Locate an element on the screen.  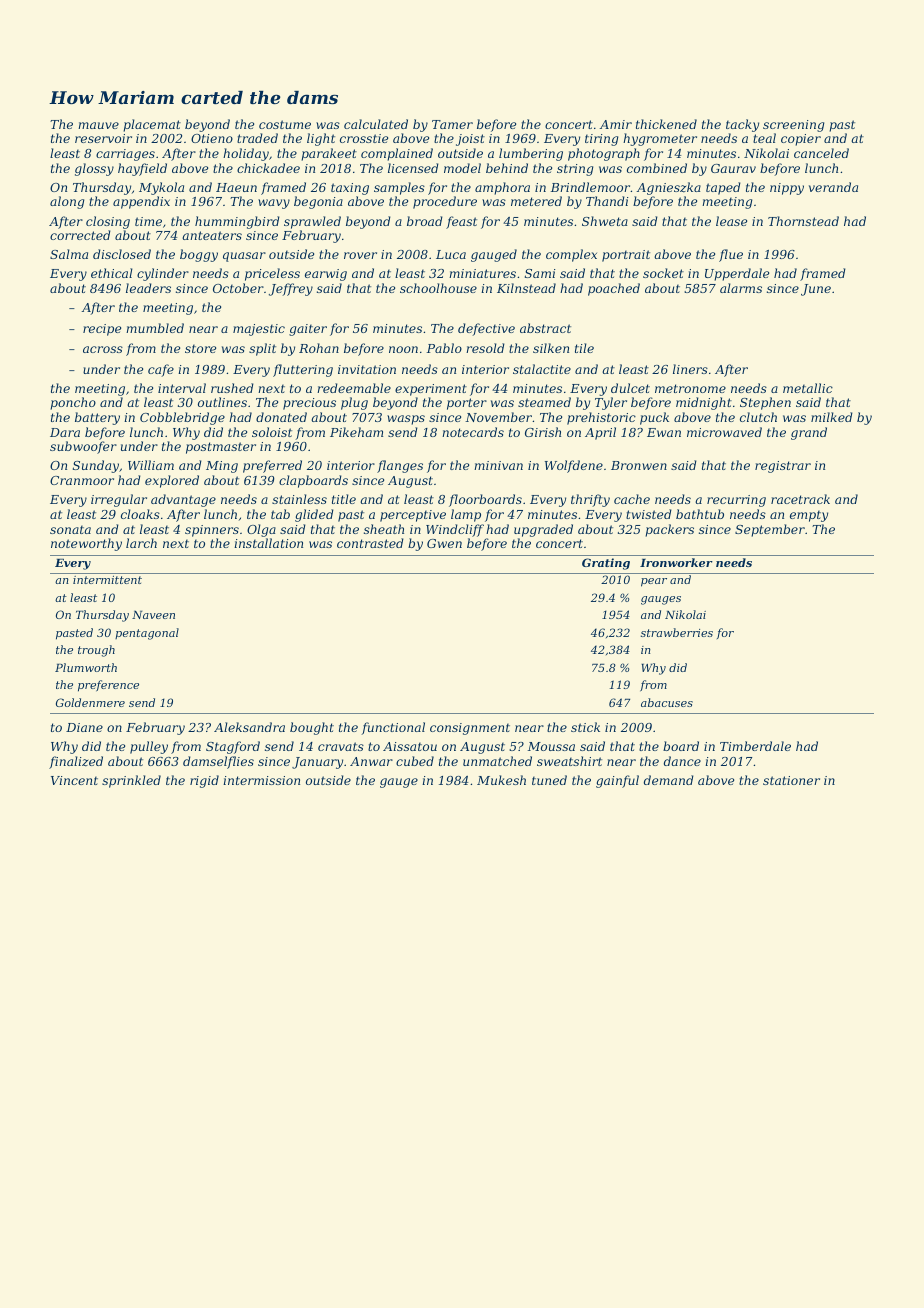
poached is located at coordinates (614, 289).
